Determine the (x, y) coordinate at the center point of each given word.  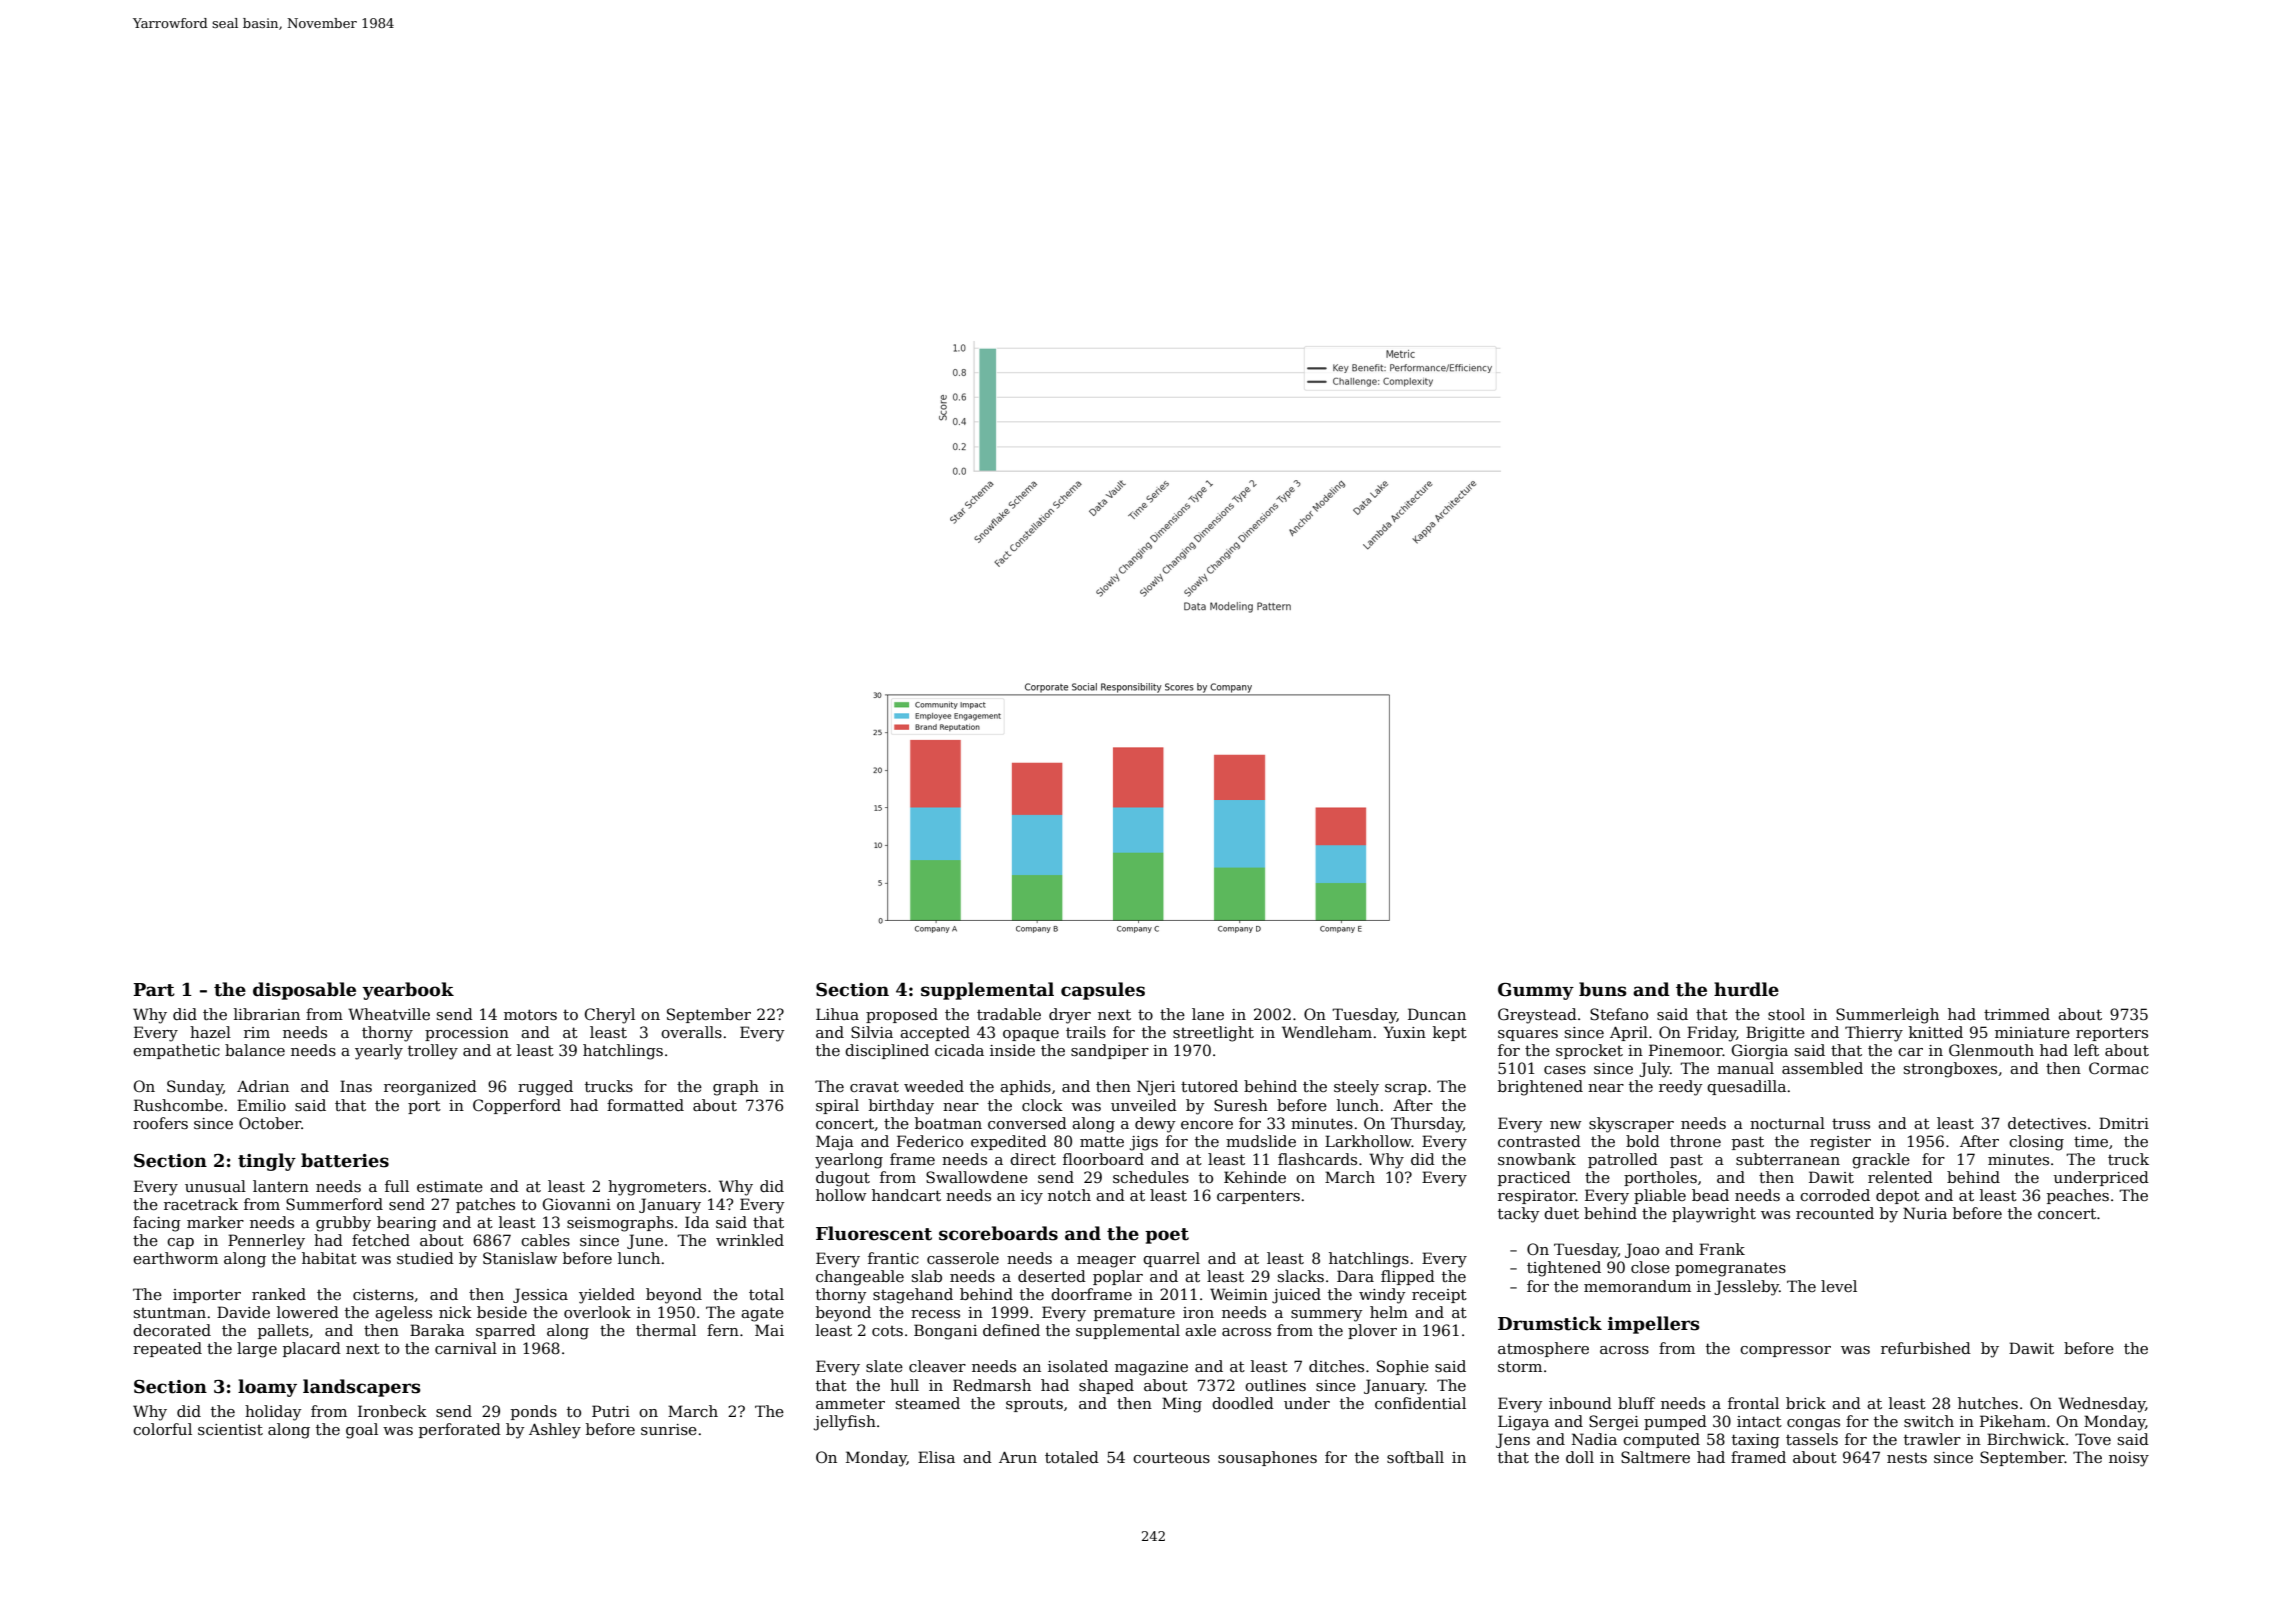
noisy (2129, 1459)
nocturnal (1787, 1123)
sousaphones (1267, 1458)
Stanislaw (520, 1258)
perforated (460, 1430)
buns (1603, 989)
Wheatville (389, 1014)
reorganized (430, 1088)
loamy (267, 1388)
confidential (1420, 1403)
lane (1208, 1014)
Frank (1722, 1249)
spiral (837, 1106)
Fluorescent (874, 1233)
